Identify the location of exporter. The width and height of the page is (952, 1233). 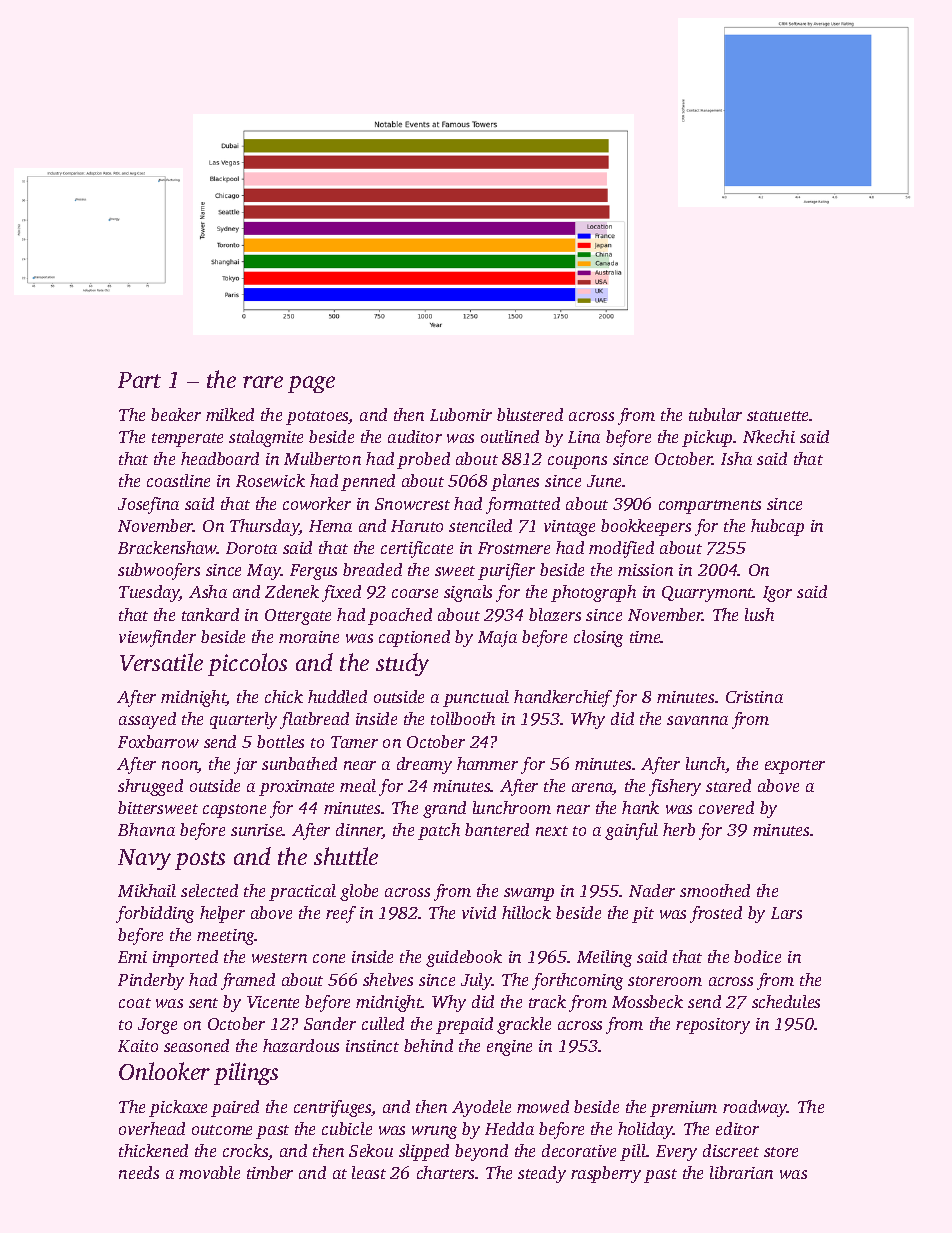
(795, 767).
